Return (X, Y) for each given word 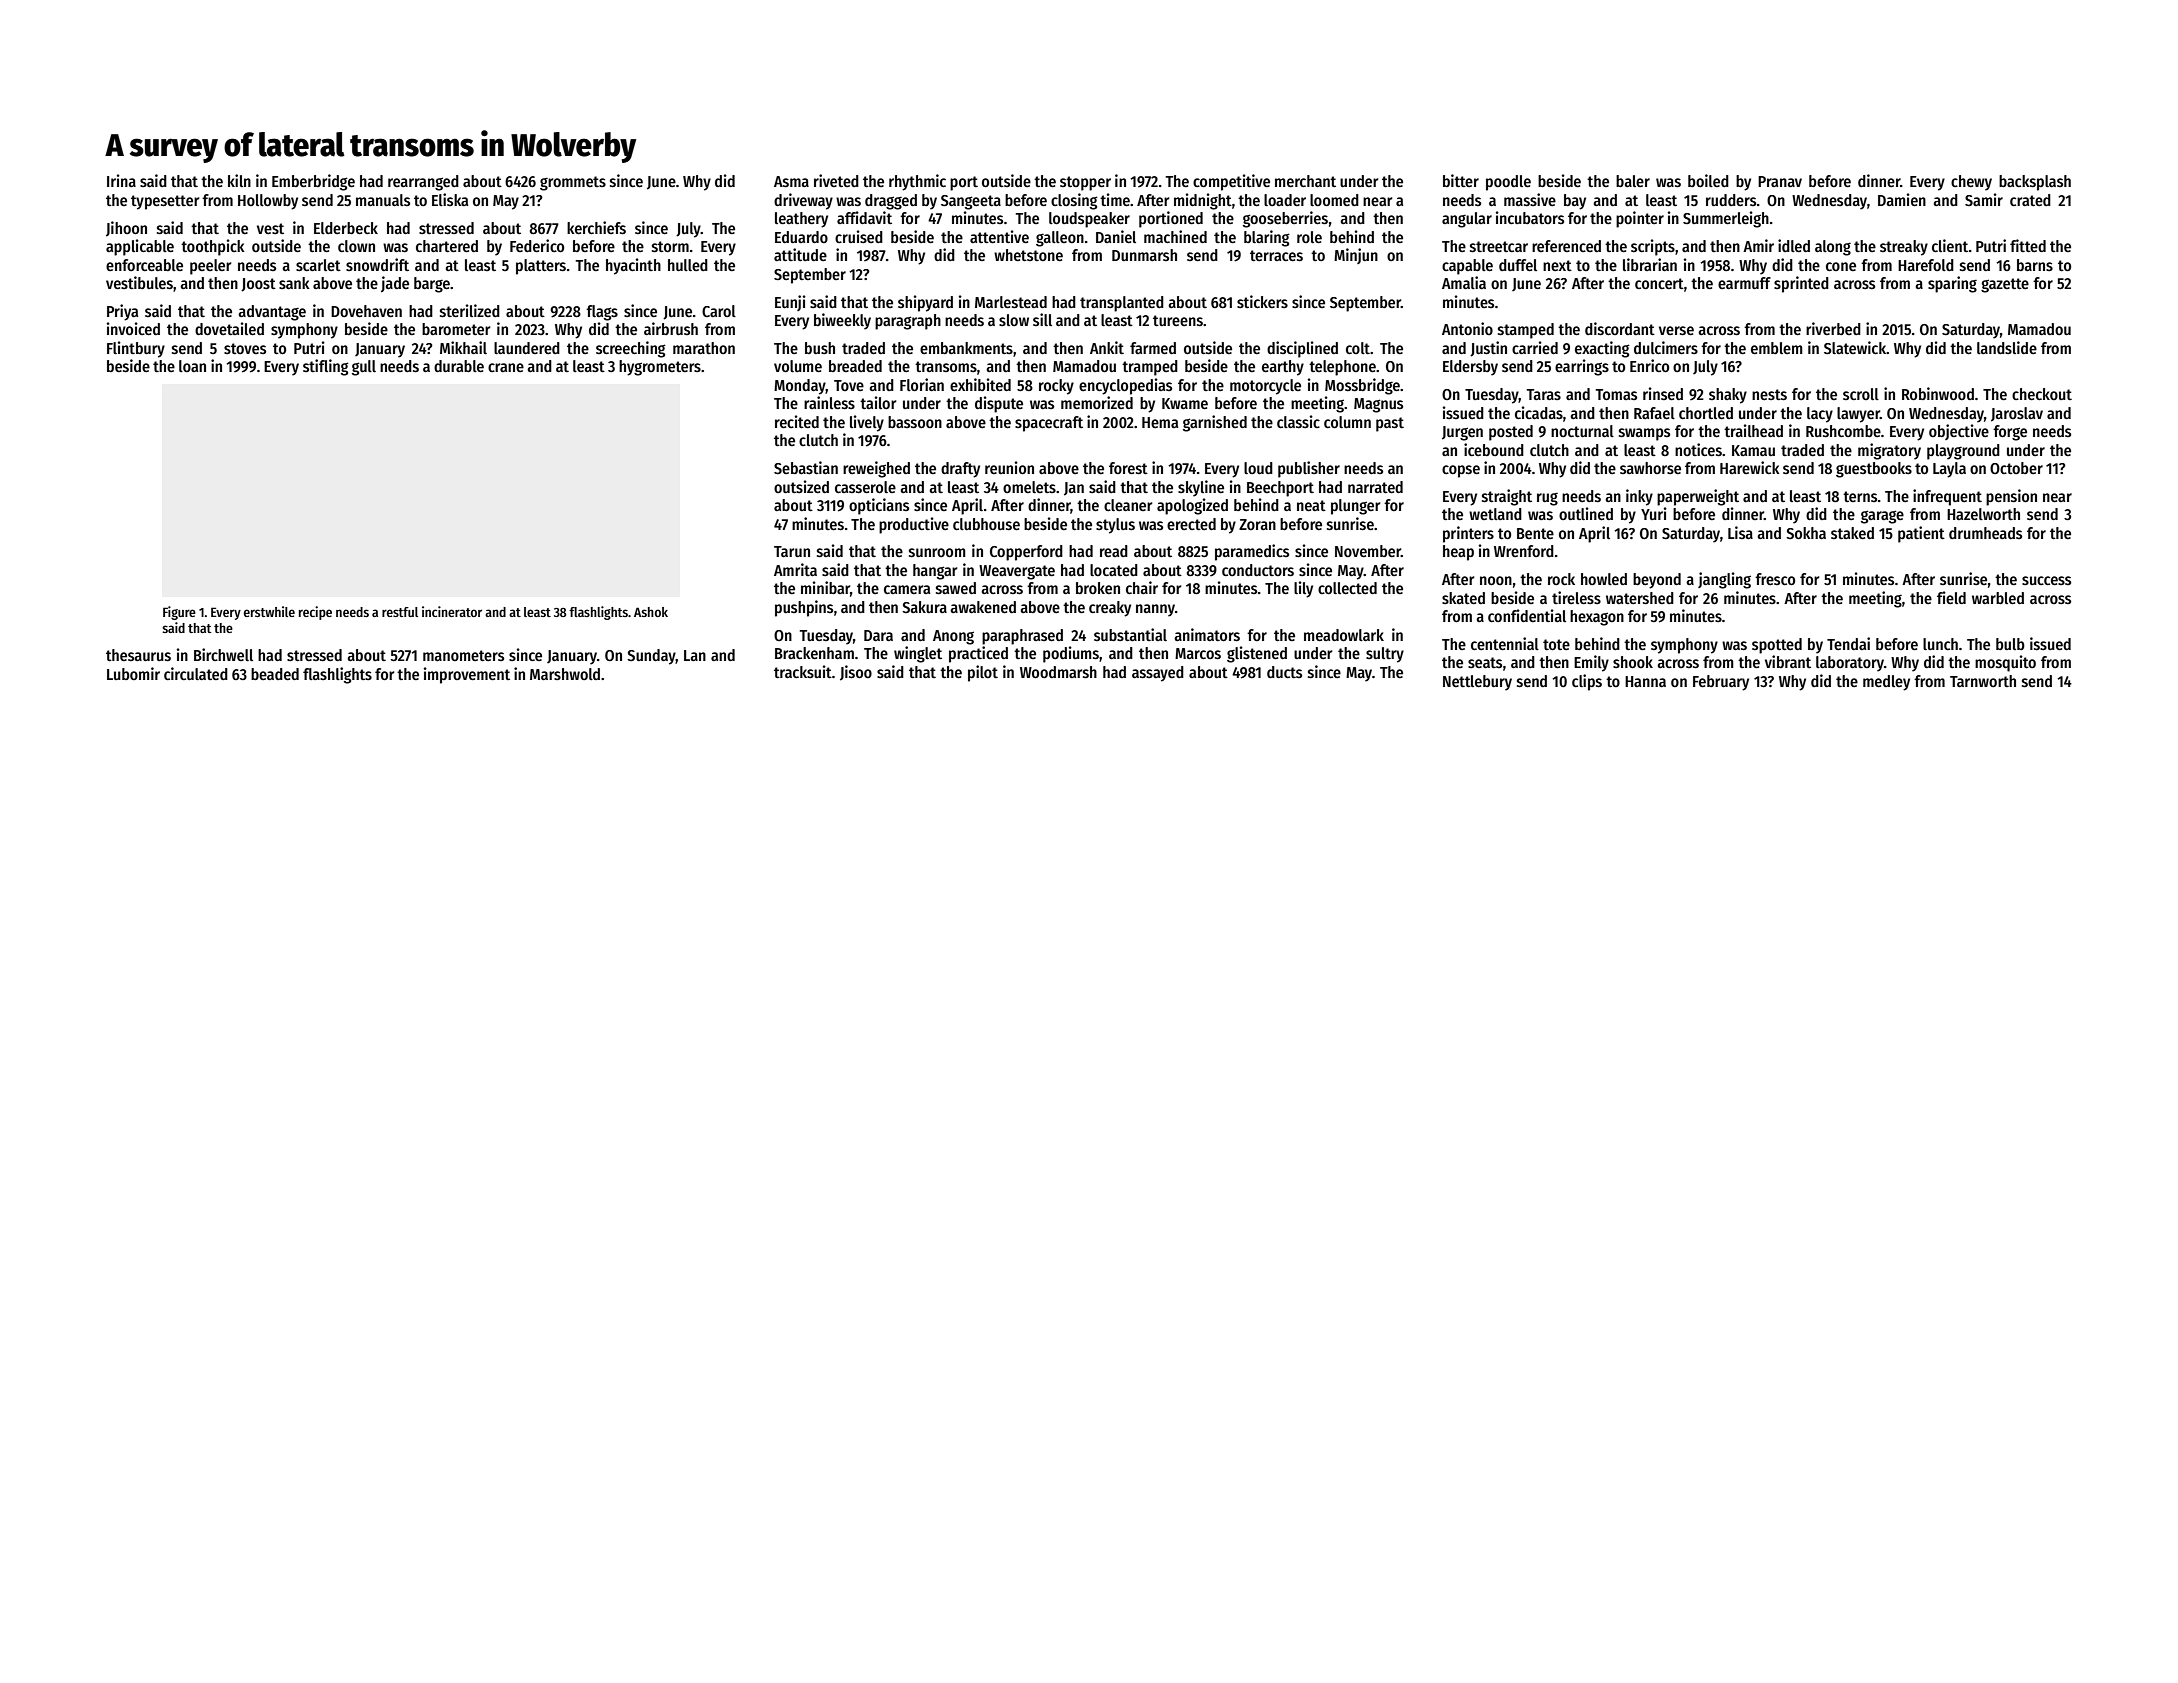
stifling (326, 367)
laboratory (1850, 664)
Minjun (1356, 256)
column (1347, 422)
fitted (2028, 245)
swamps (1644, 434)
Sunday (651, 657)
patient (1921, 534)
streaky (1904, 248)
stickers (1262, 301)
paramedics (1252, 552)
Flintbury (136, 349)
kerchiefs (596, 228)
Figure (179, 613)
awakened (983, 607)
